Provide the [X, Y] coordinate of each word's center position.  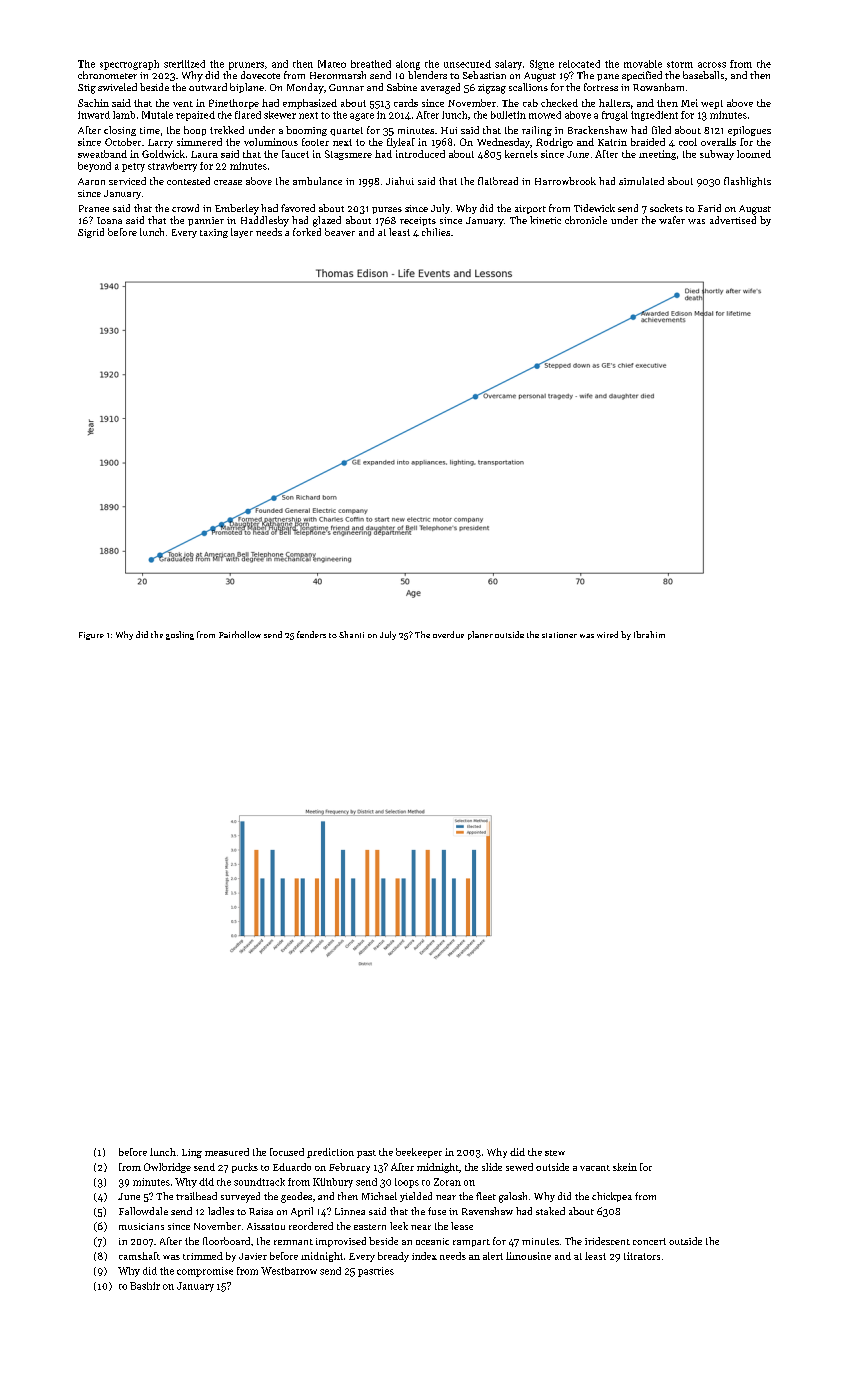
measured [227, 1152]
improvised [341, 1242]
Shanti [351, 634]
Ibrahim [649, 634]
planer [480, 635]
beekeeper [419, 1153]
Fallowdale [143, 1211]
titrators [642, 1256]
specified [642, 76]
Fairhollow [240, 634]
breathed [371, 64]
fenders [311, 634]
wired [607, 634]
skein [625, 1167]
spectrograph [129, 65]
